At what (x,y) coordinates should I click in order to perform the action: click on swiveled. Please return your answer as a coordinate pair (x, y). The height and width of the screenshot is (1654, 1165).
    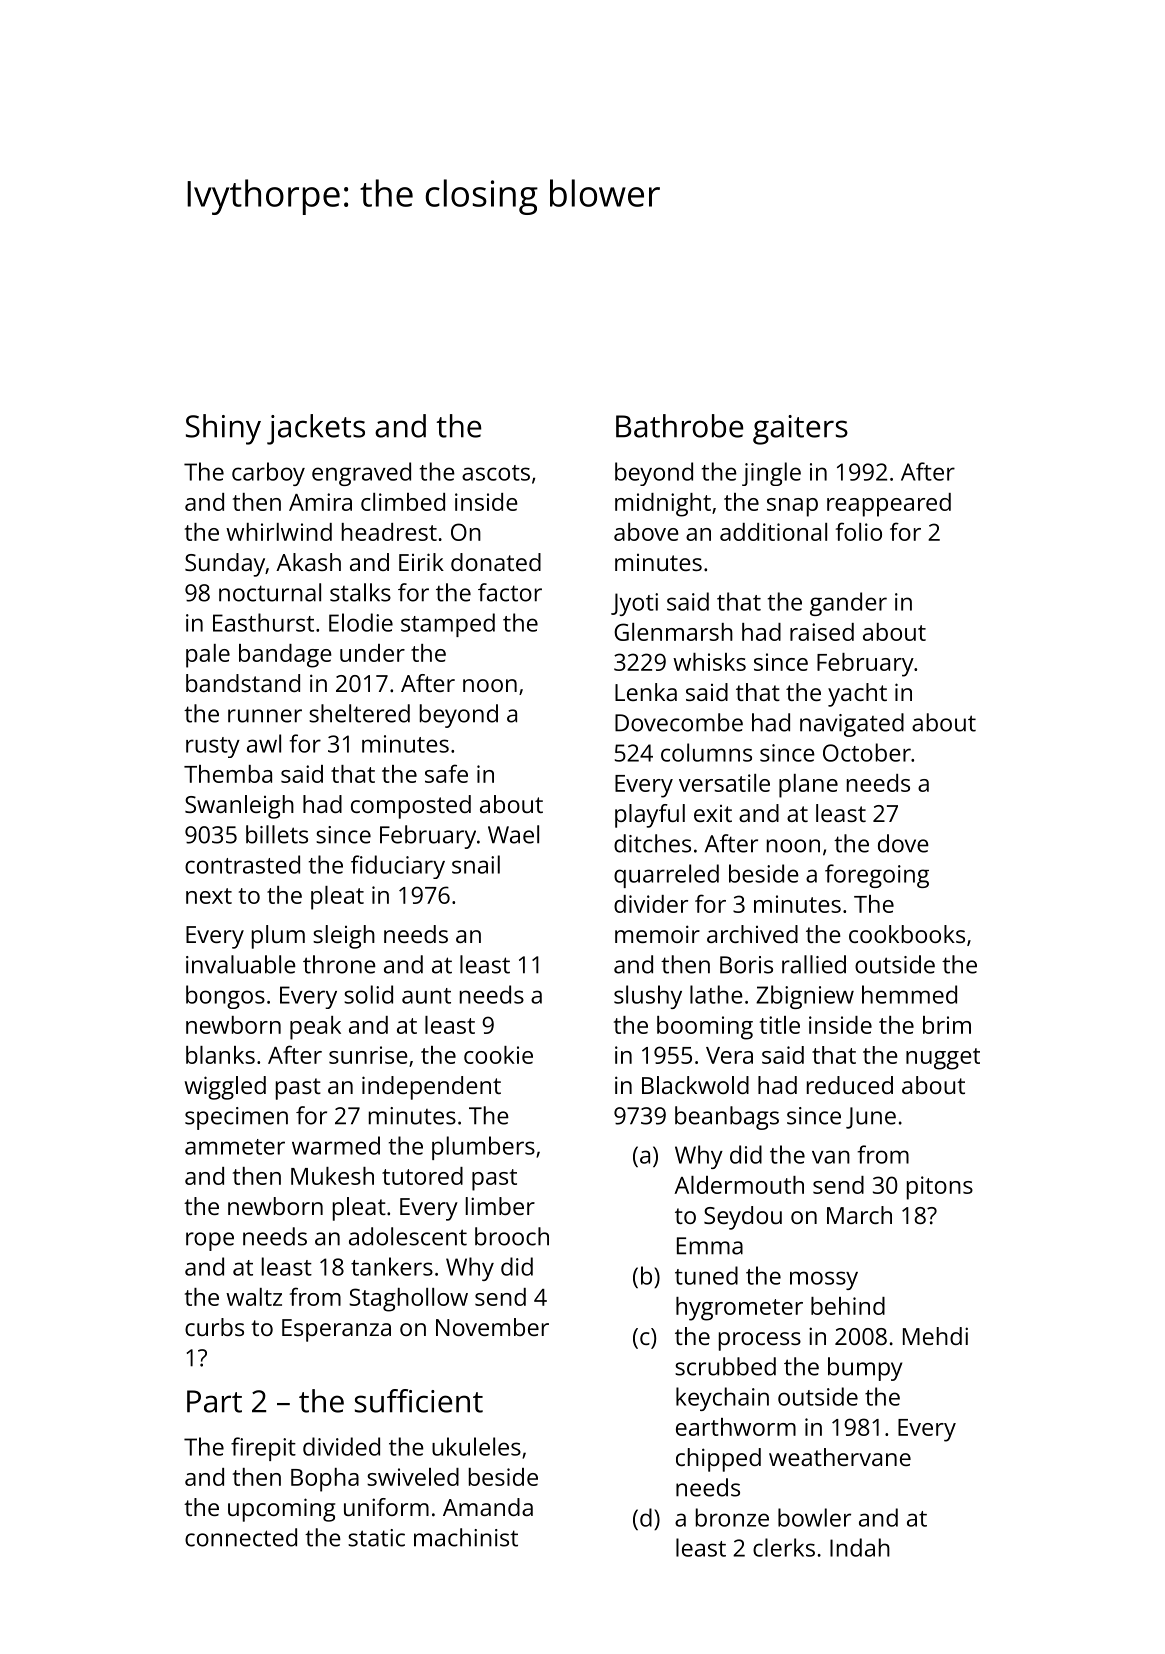
    Looking at the image, I should click on (413, 1477).
